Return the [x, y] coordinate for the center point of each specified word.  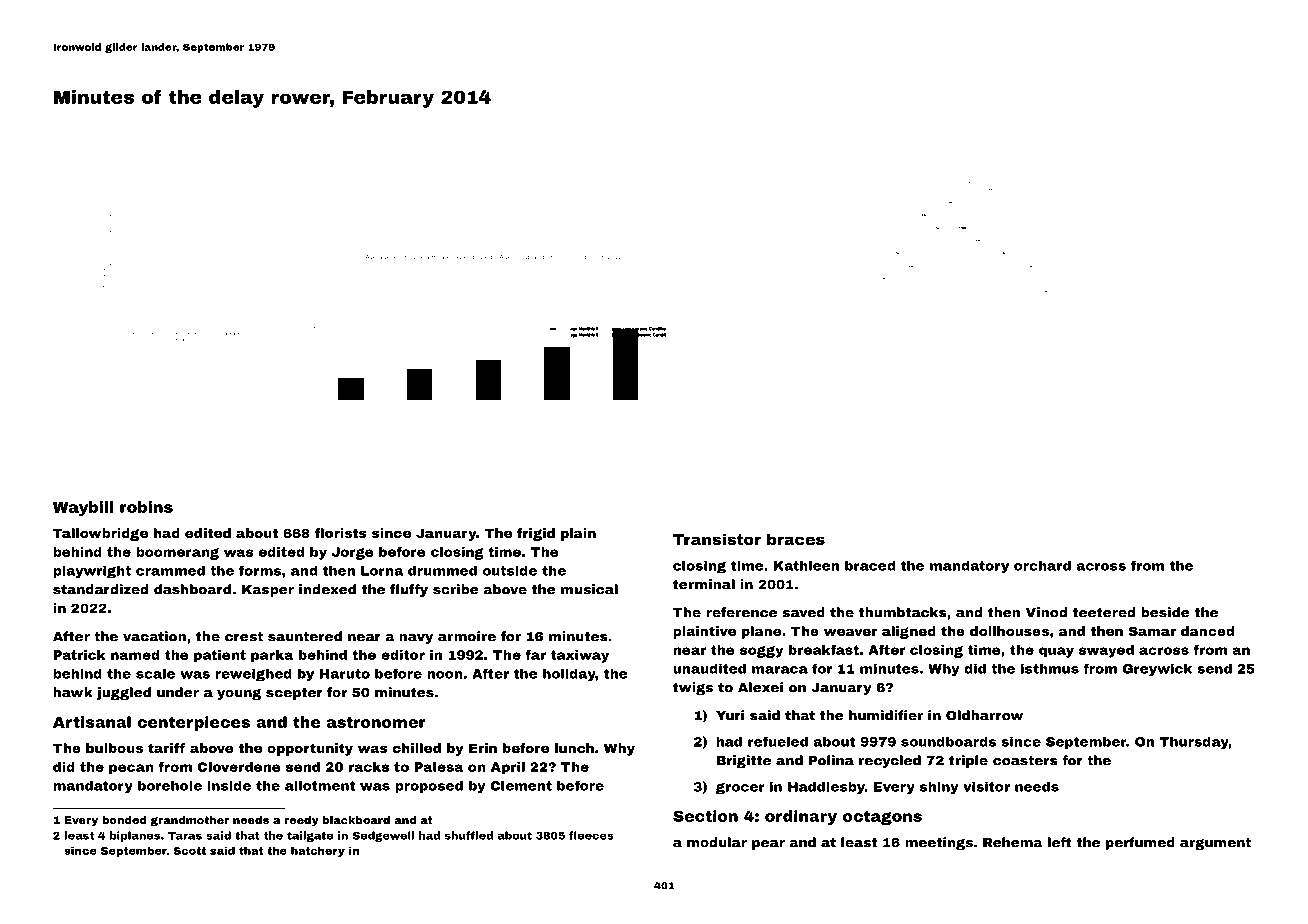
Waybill [83, 508]
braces [796, 539]
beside [1165, 612]
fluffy [409, 590]
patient [220, 656]
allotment [320, 785]
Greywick [1157, 669]
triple [968, 761]
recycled [890, 761]
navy [416, 639]
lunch [574, 748]
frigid [536, 534]
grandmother [189, 821]
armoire [467, 636]
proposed [429, 786]
